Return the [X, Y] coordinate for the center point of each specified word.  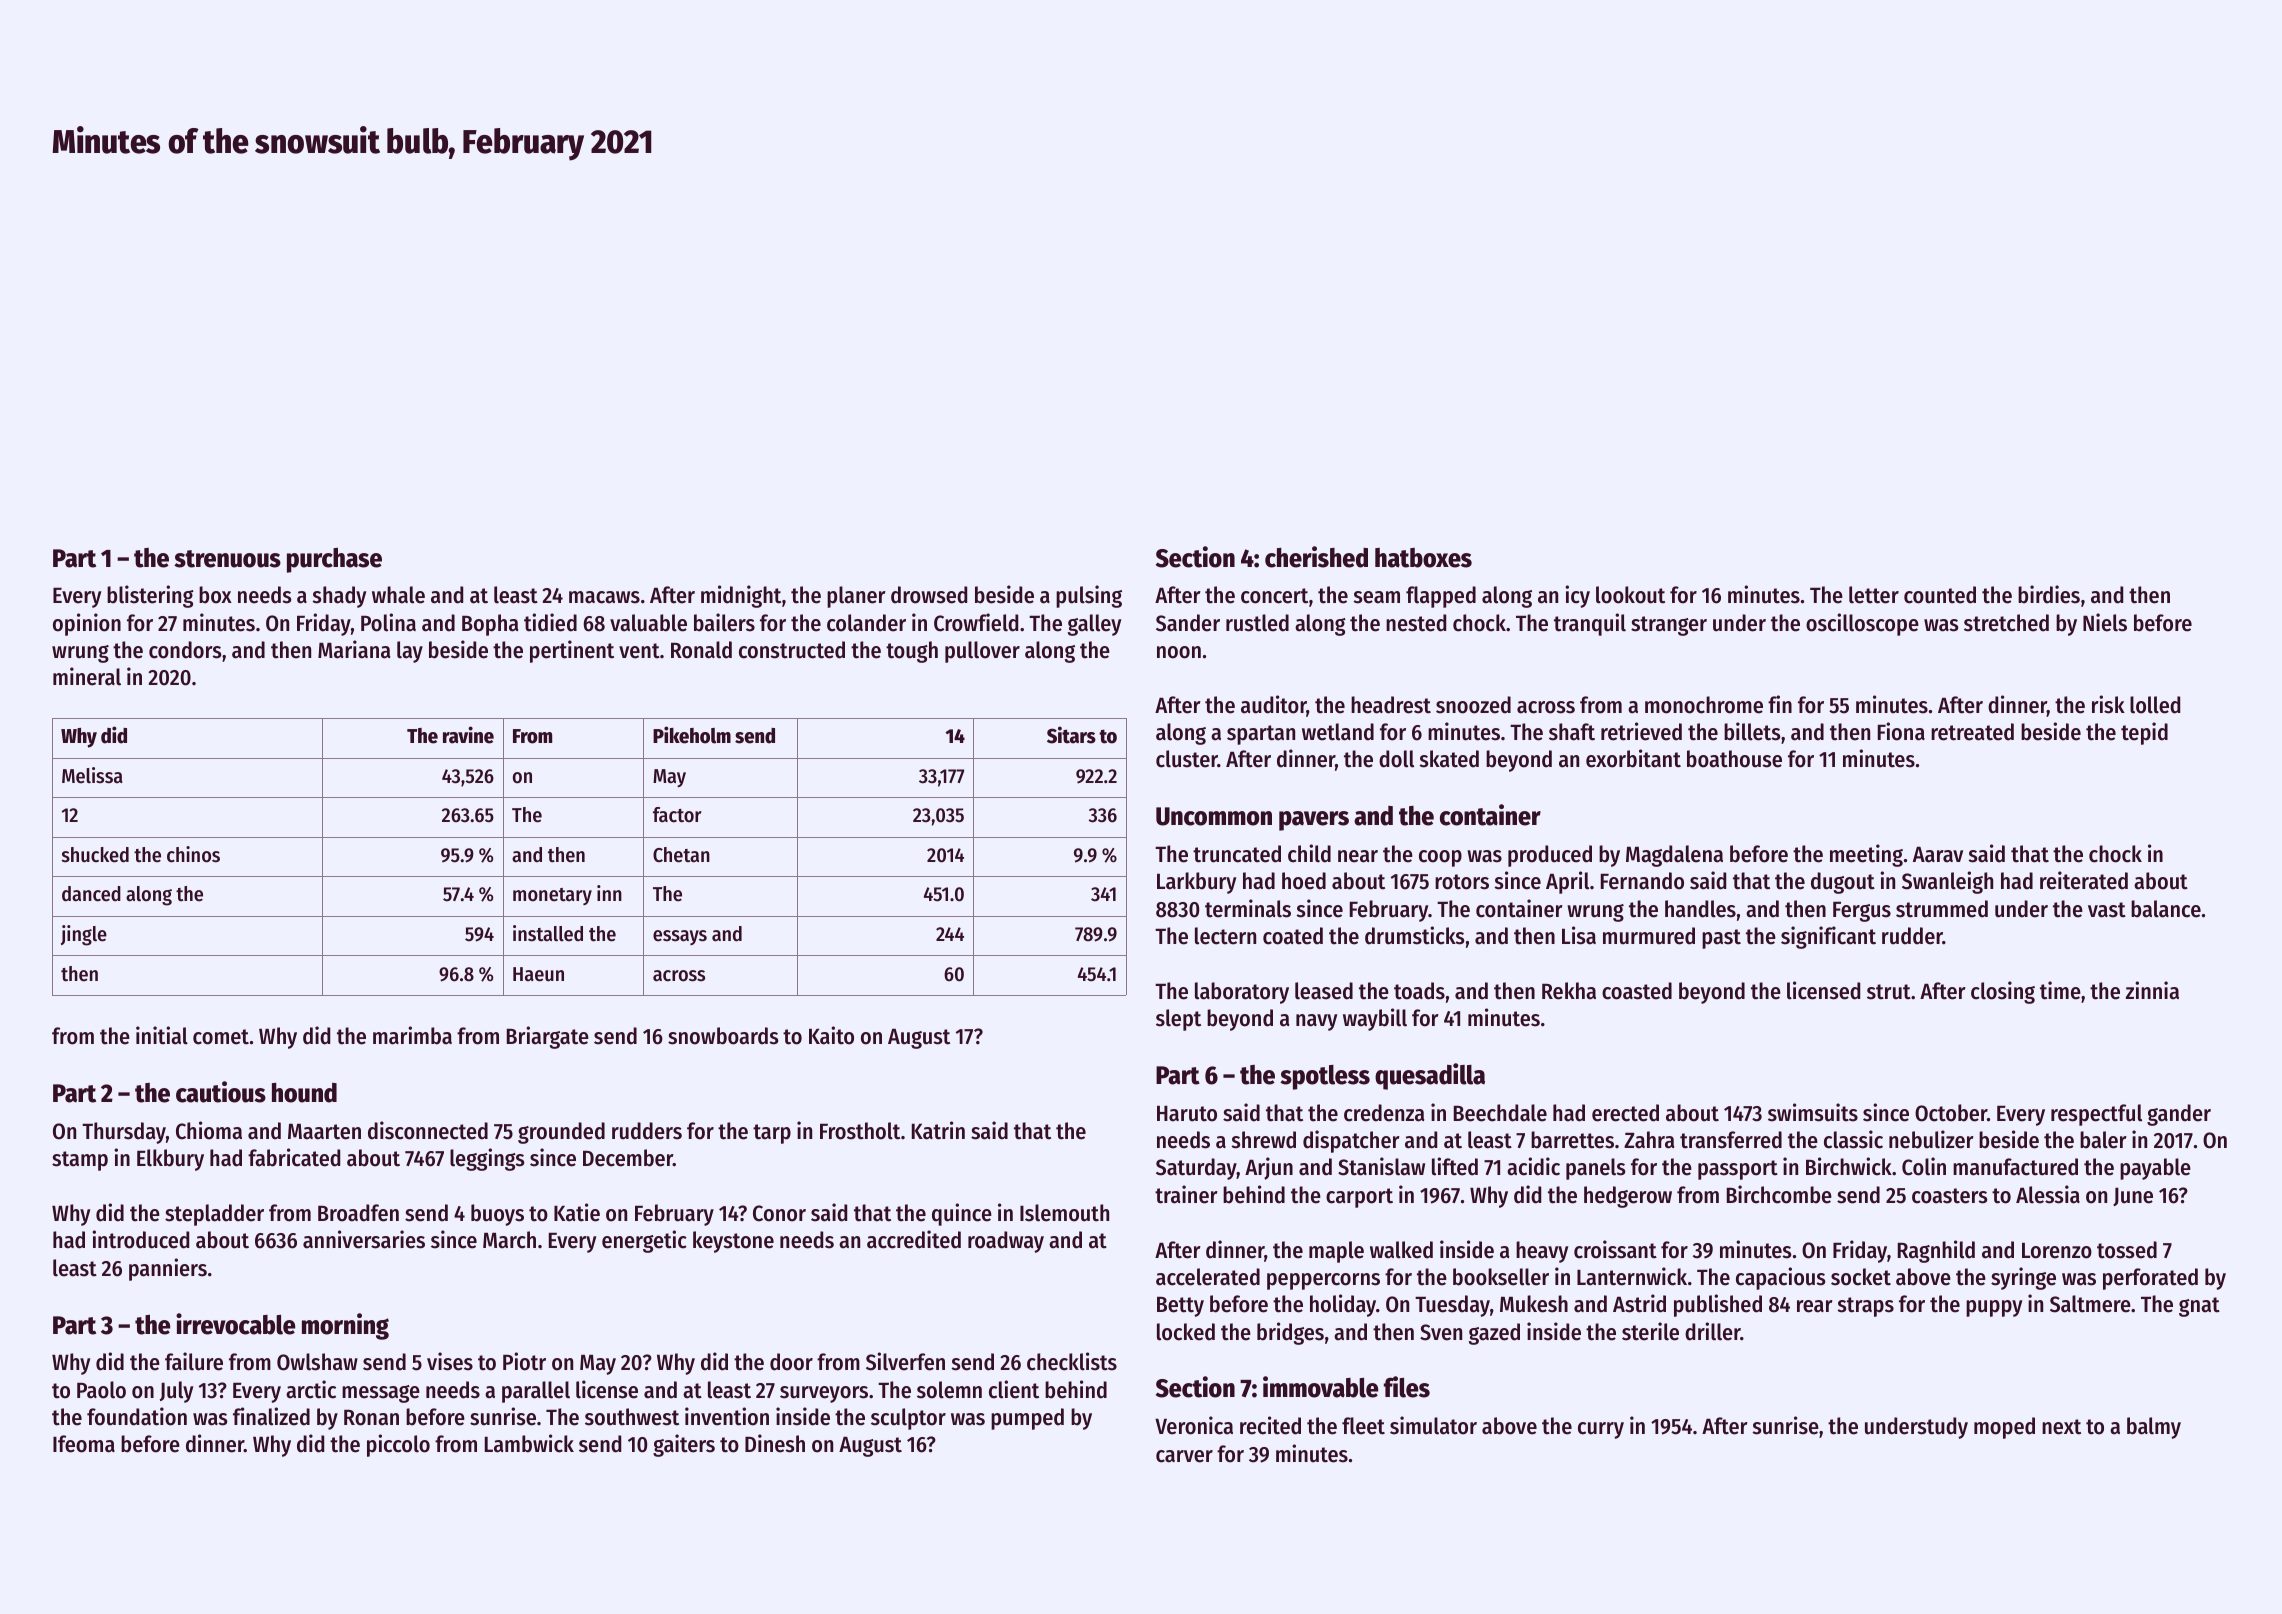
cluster [1187, 759]
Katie [577, 1212]
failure [194, 1361]
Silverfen [905, 1361]
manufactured [2015, 1167]
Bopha [490, 625]
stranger [1669, 626]
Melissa [92, 775]
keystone [733, 1242]
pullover [982, 652]
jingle [84, 935]
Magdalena [1674, 856]
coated [1293, 936]
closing [2003, 992]
